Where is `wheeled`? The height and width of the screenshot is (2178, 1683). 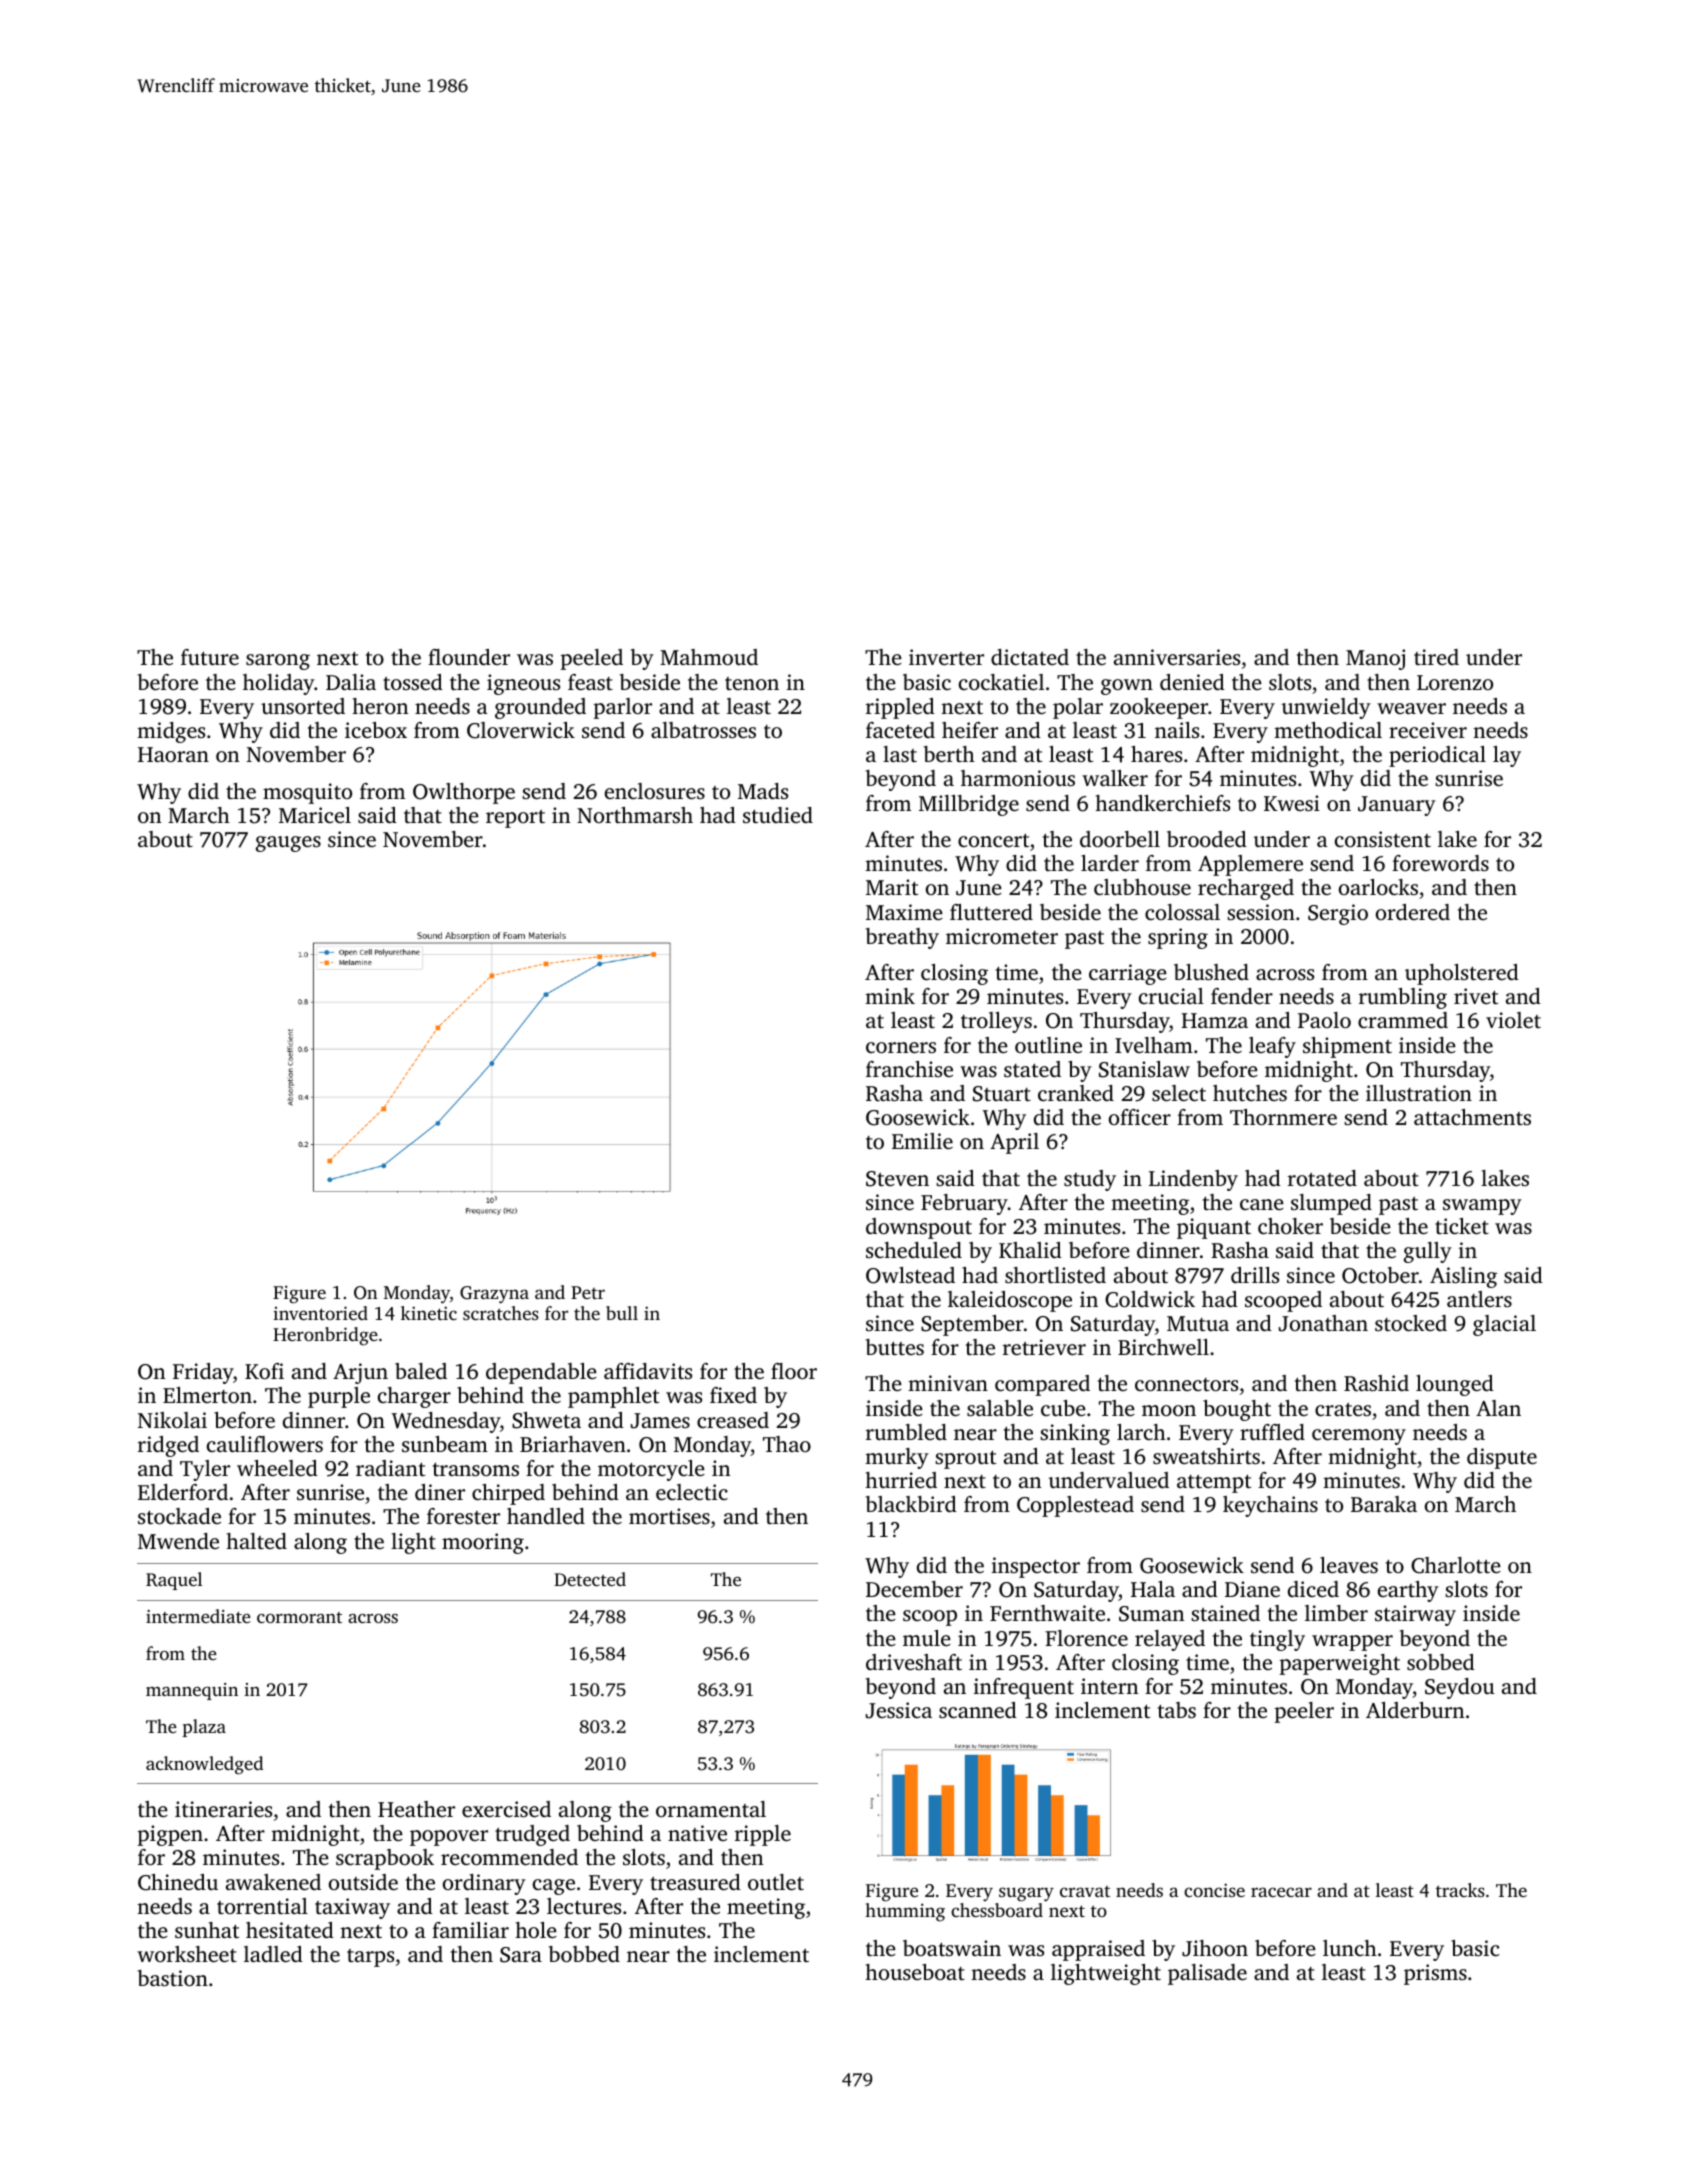
wheeled is located at coordinates (277, 1468).
